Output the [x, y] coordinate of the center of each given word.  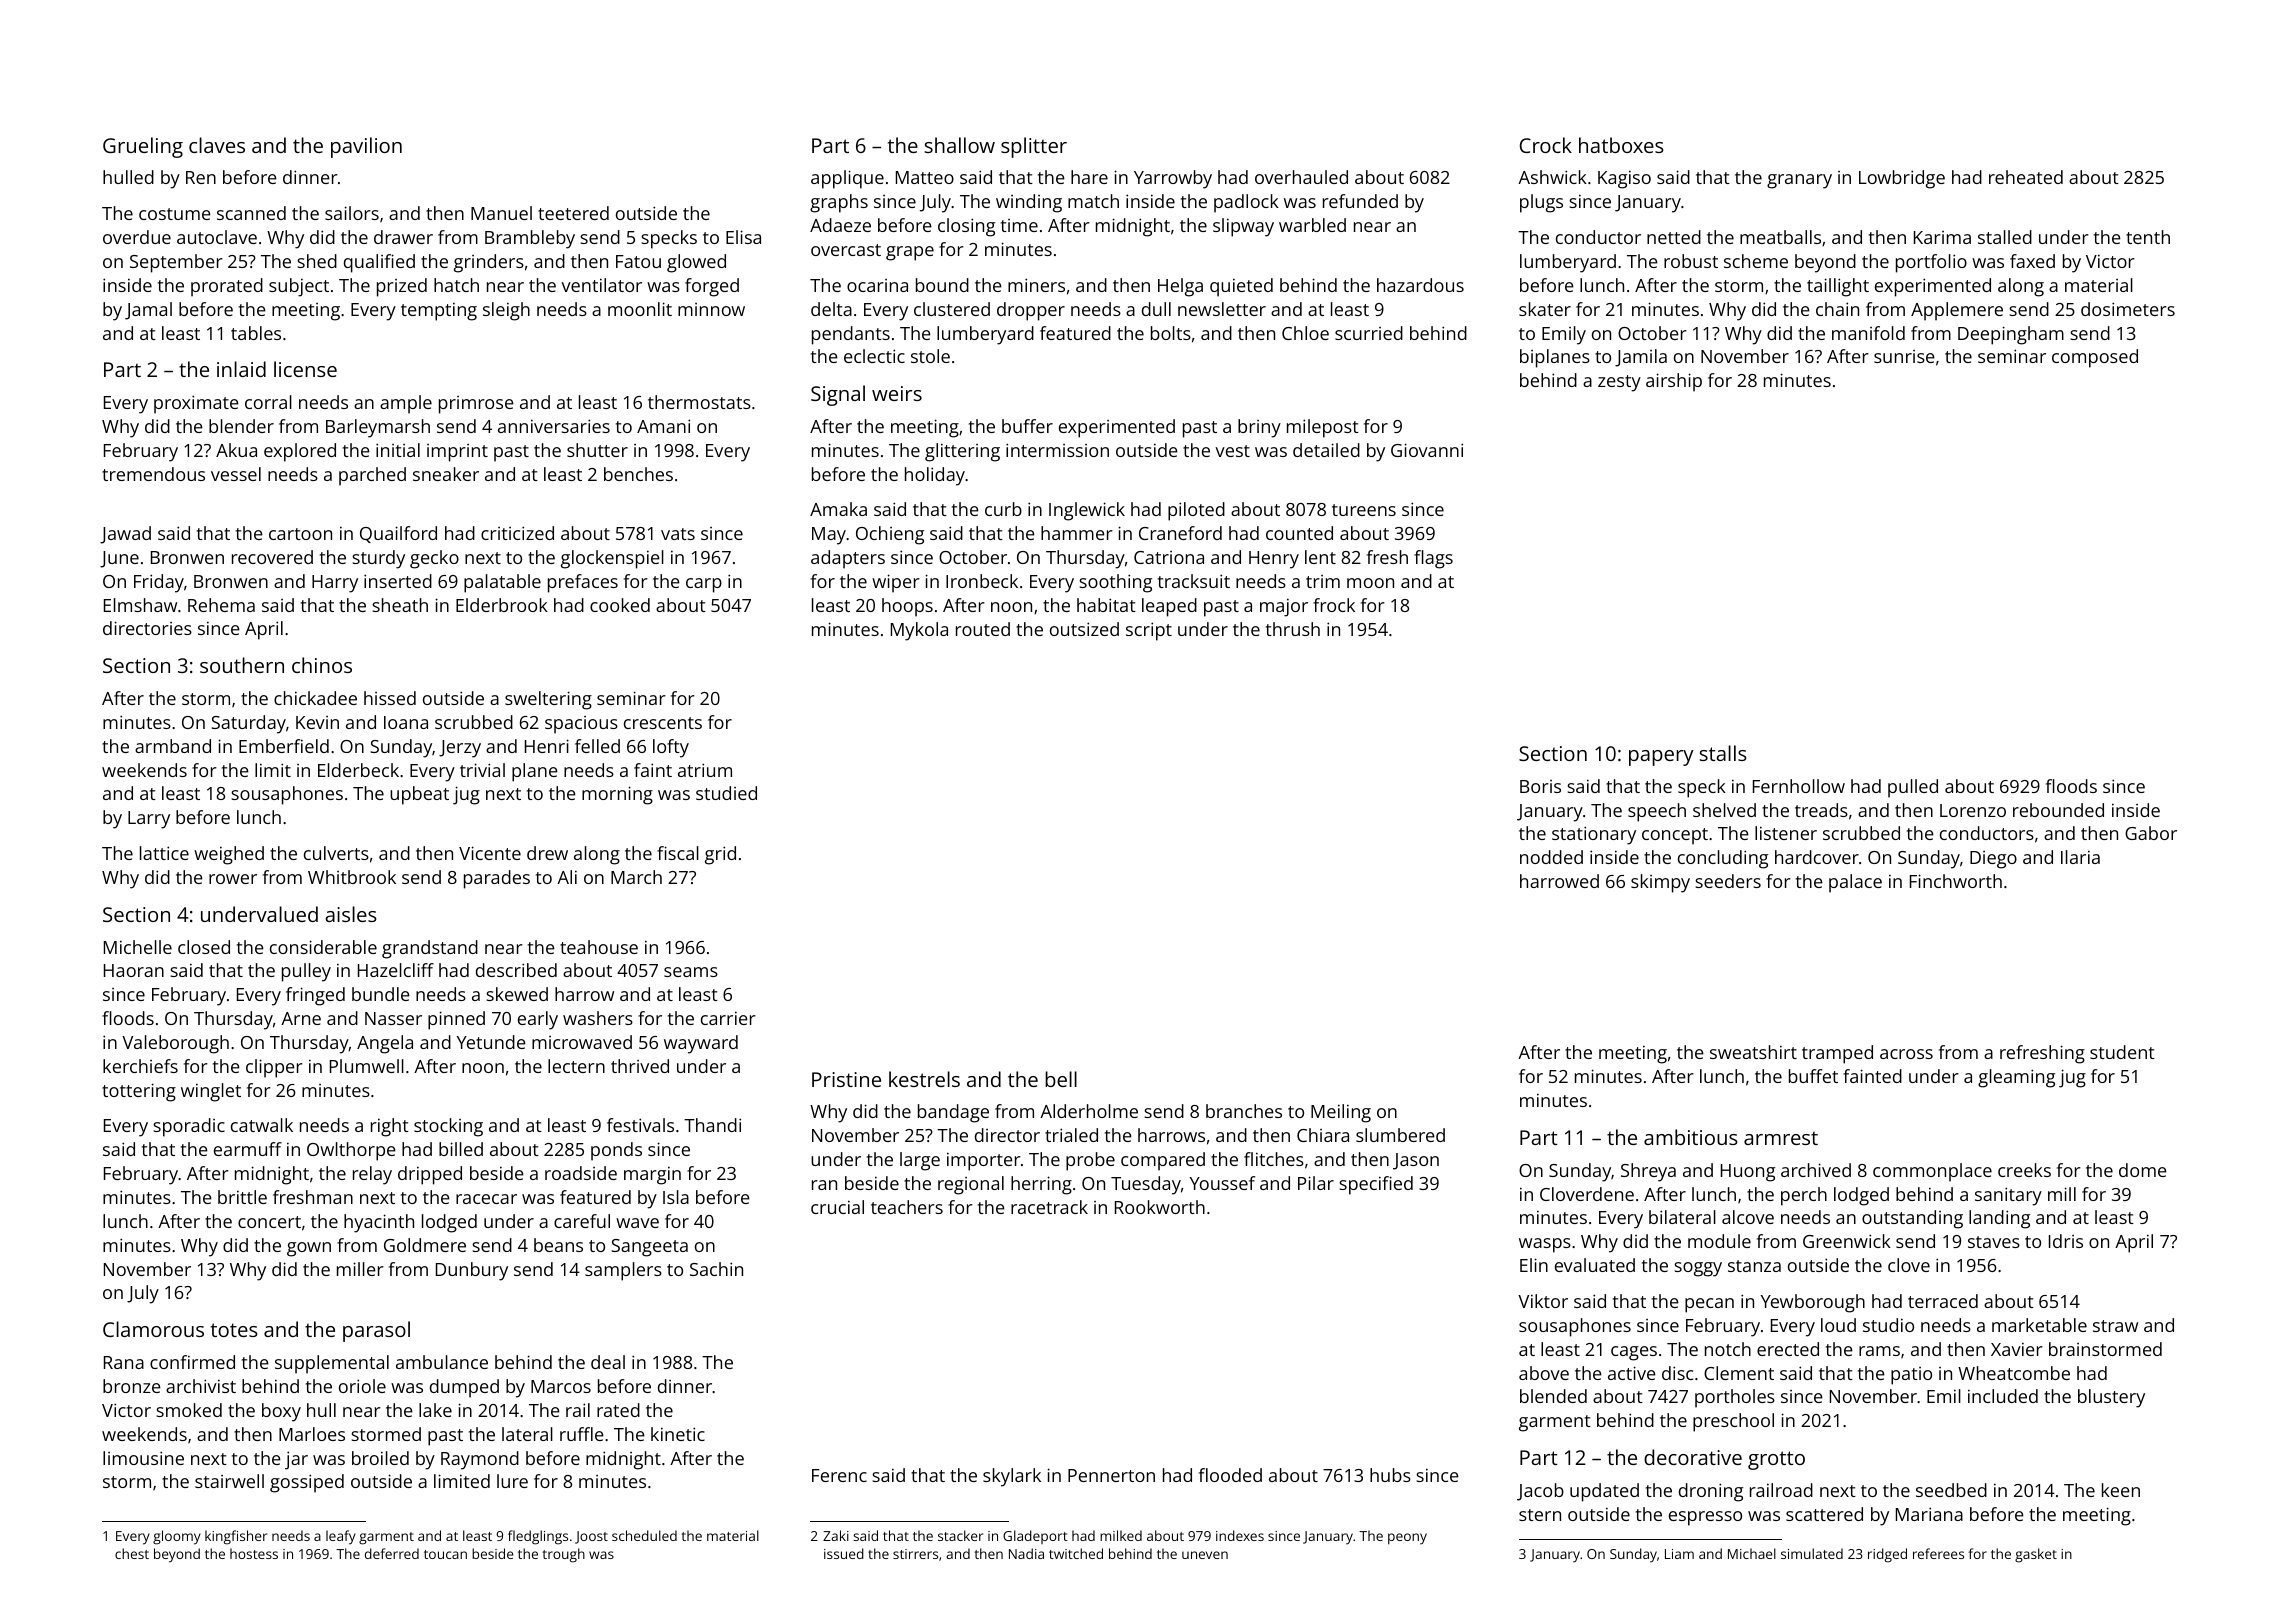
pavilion [366, 147]
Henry [1274, 560]
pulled [1913, 788]
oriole [362, 1386]
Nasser [393, 1018]
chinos [322, 665]
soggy [1698, 1269]
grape [910, 253]
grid [720, 855]
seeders [1728, 881]
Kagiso [1624, 180]
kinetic [678, 1434]
